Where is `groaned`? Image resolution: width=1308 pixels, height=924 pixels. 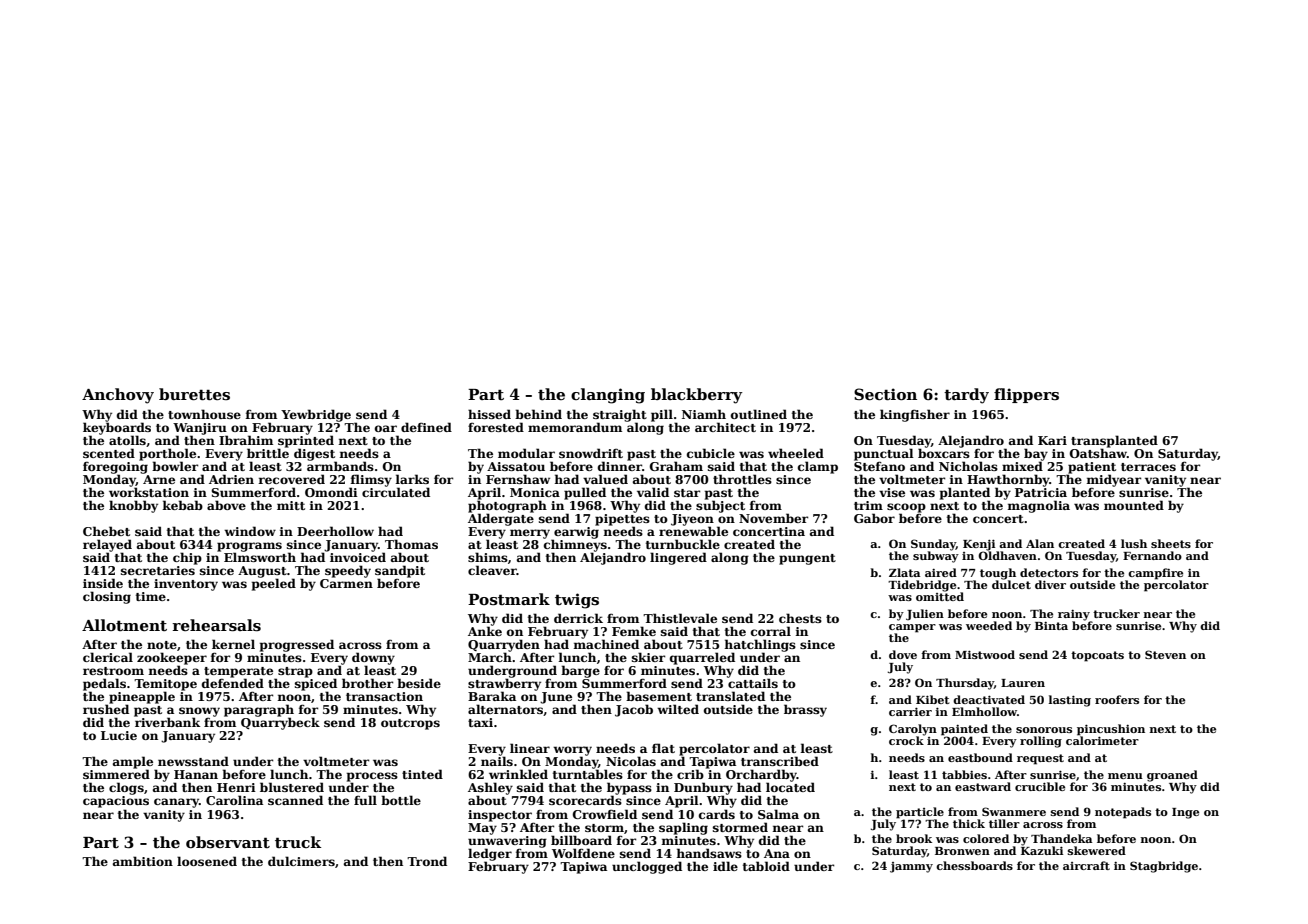 groaned is located at coordinates (1172, 776).
